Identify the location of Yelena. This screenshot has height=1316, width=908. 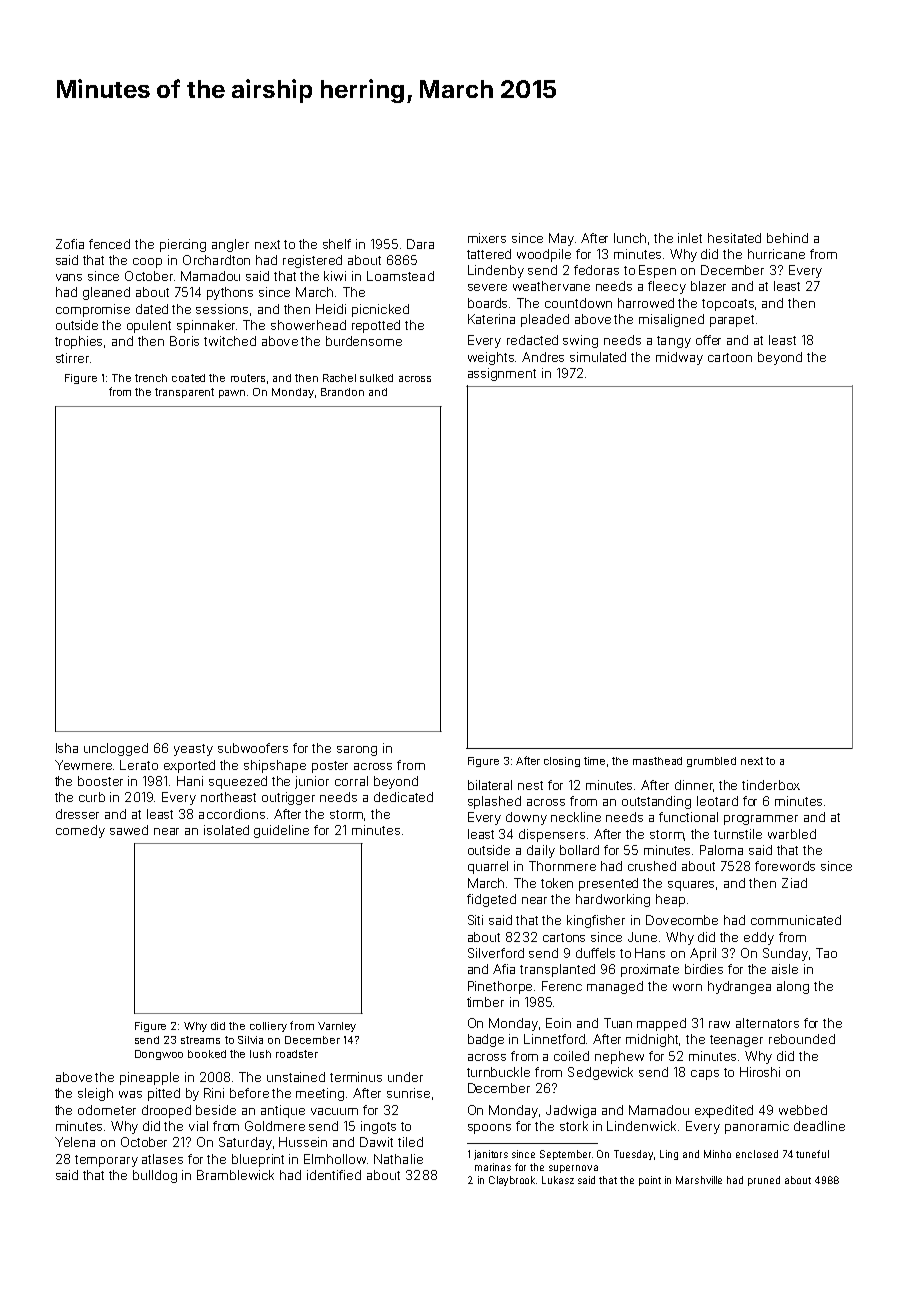
(75, 1142).
